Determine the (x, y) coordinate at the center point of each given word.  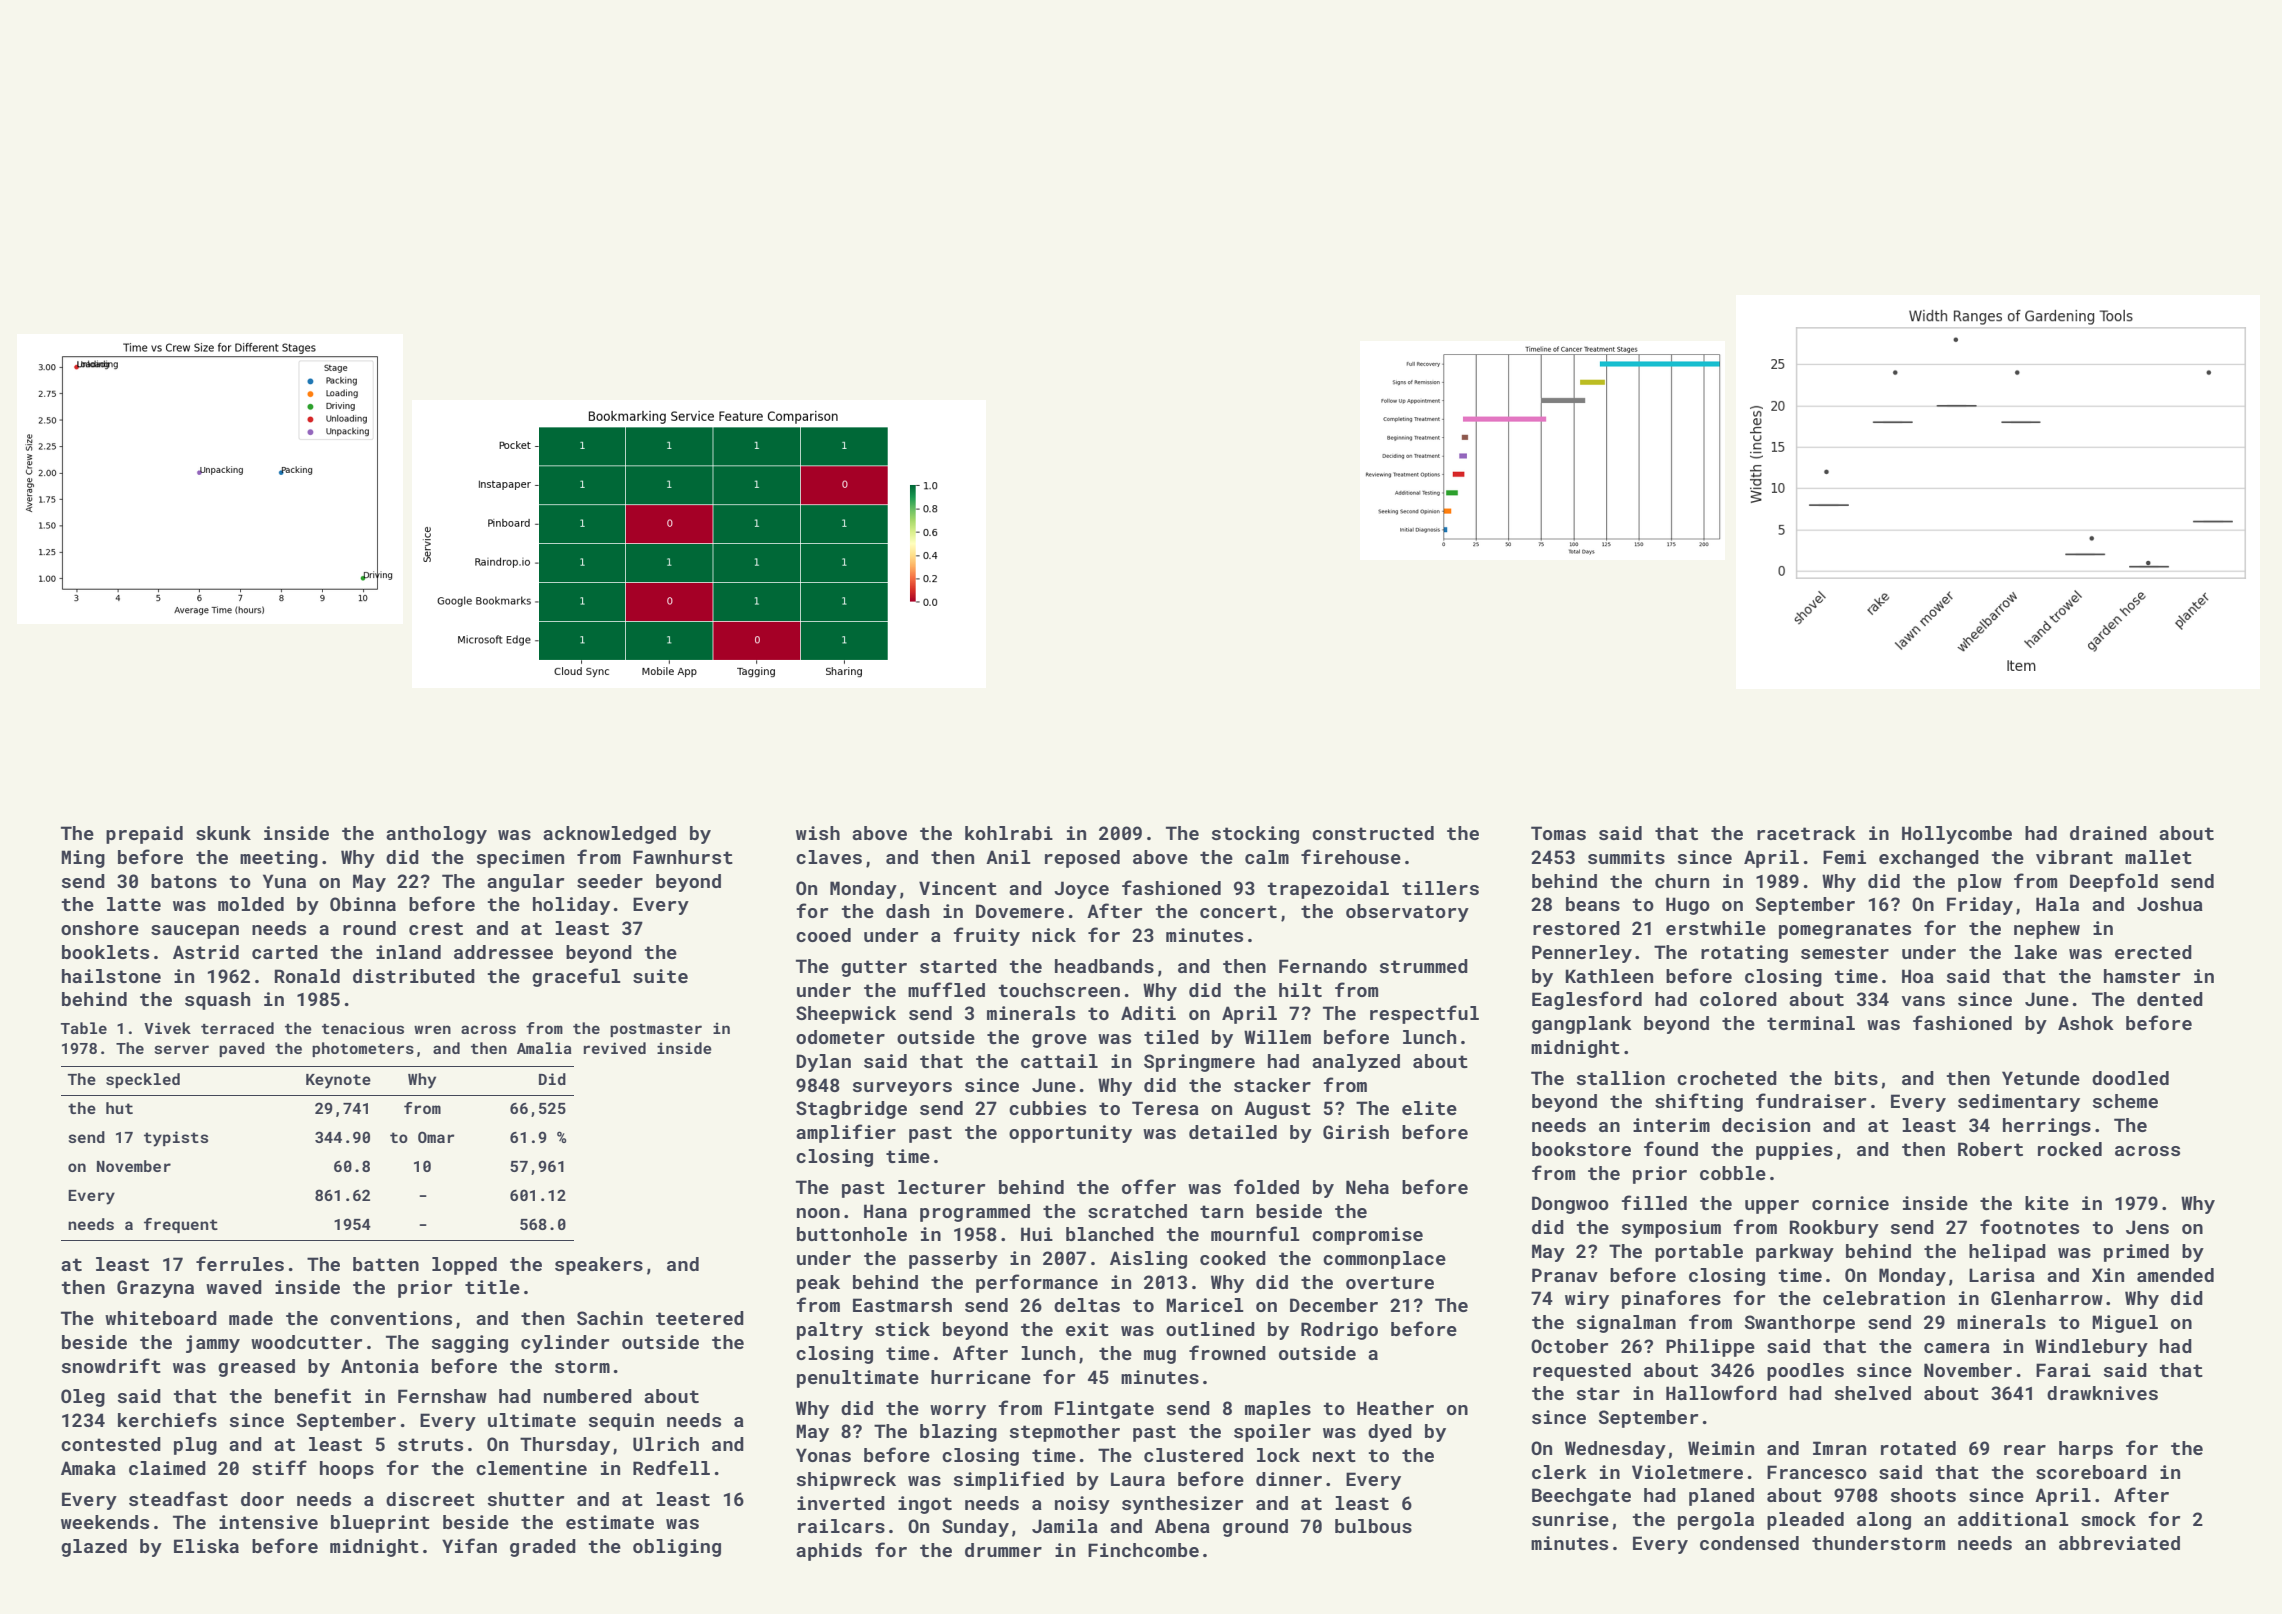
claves (829, 857)
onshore (100, 928)
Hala (2057, 904)
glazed (94, 1548)
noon (818, 1213)
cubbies (1047, 1108)
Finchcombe (1143, 1550)
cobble (1733, 1173)
